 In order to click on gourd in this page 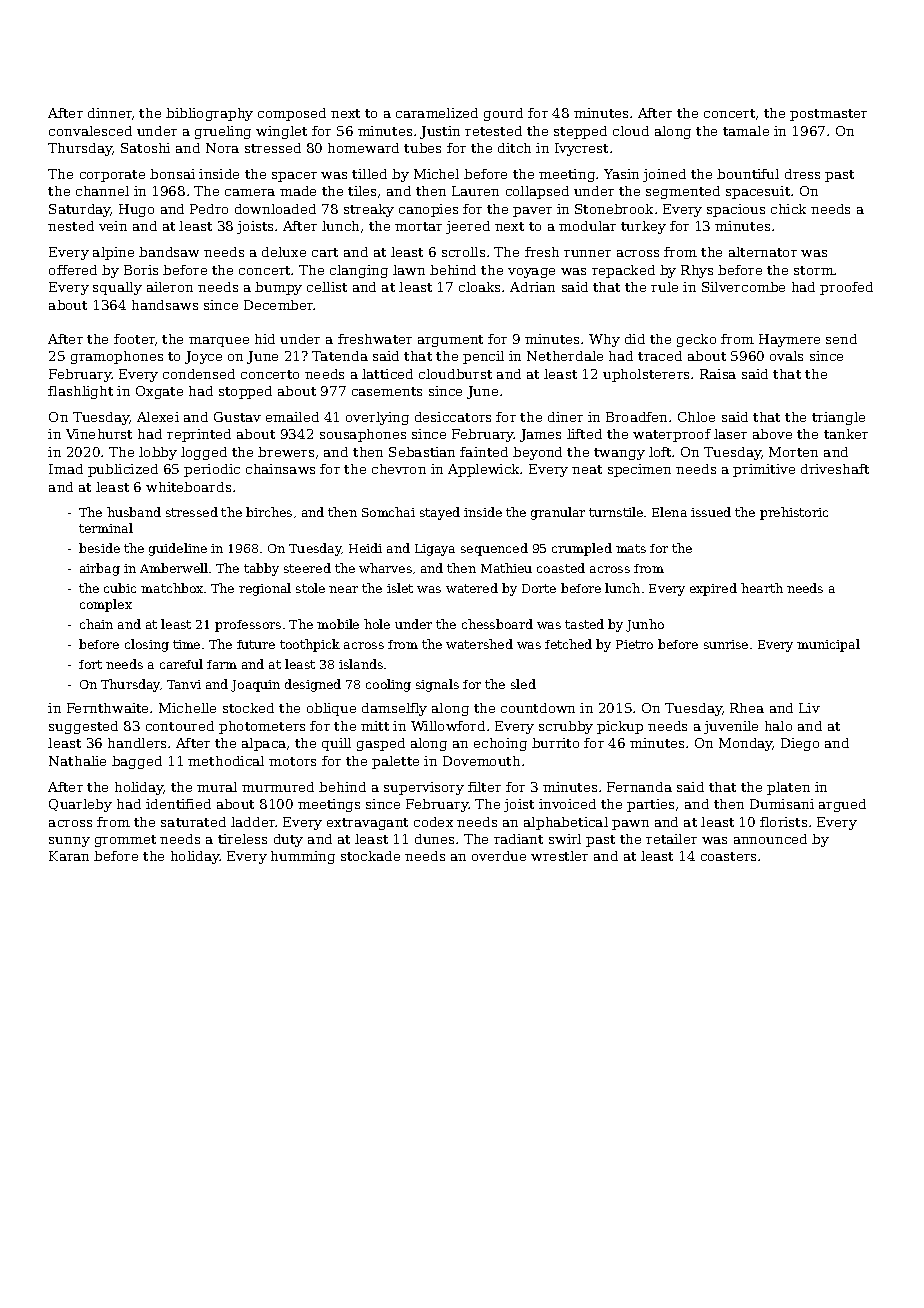, I will do `click(503, 114)`.
